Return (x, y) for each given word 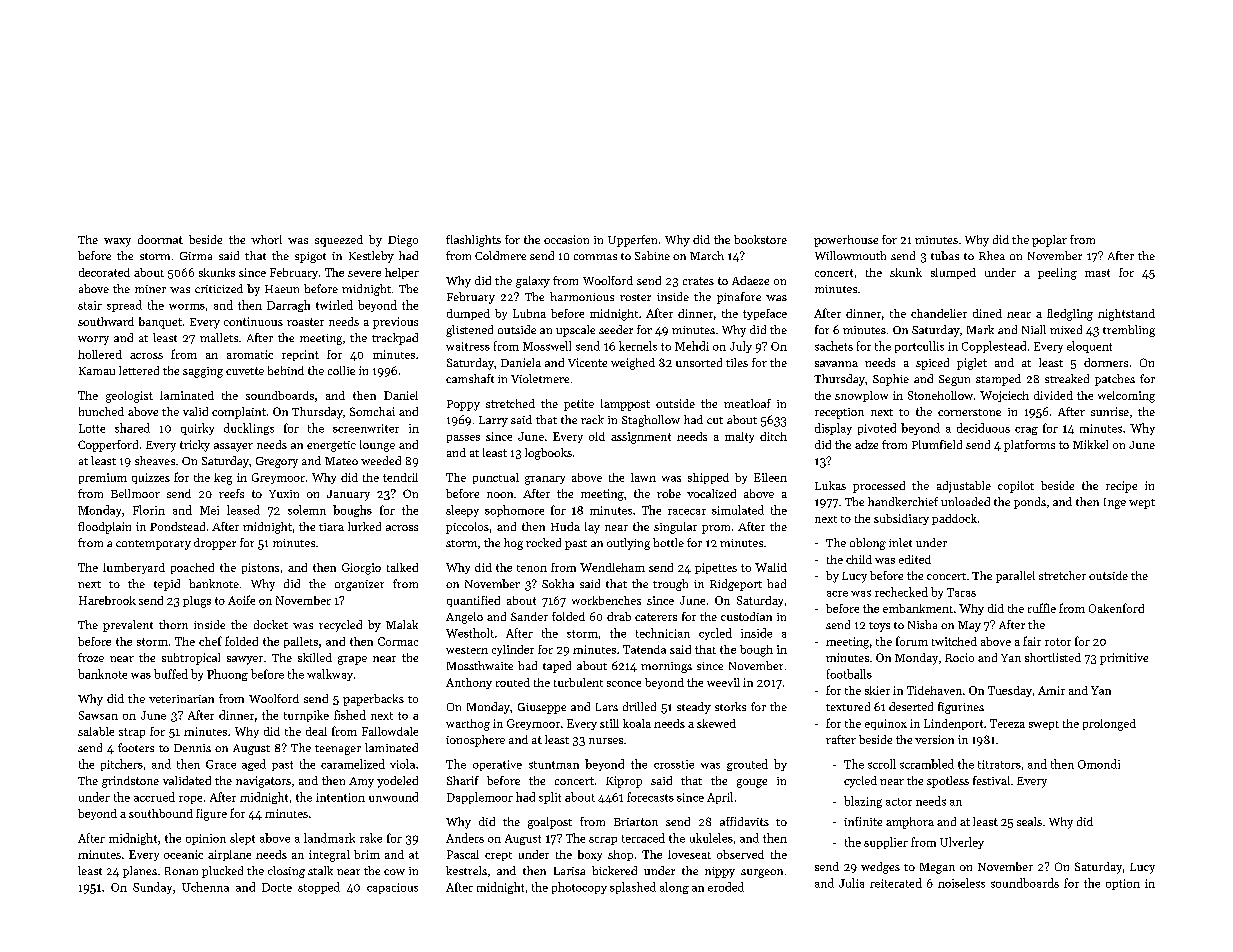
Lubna (529, 313)
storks (730, 706)
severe (364, 274)
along (674, 888)
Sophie (891, 380)
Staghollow (651, 421)
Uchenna (205, 887)
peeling (1057, 274)
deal (316, 731)
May (969, 626)
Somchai (372, 411)
